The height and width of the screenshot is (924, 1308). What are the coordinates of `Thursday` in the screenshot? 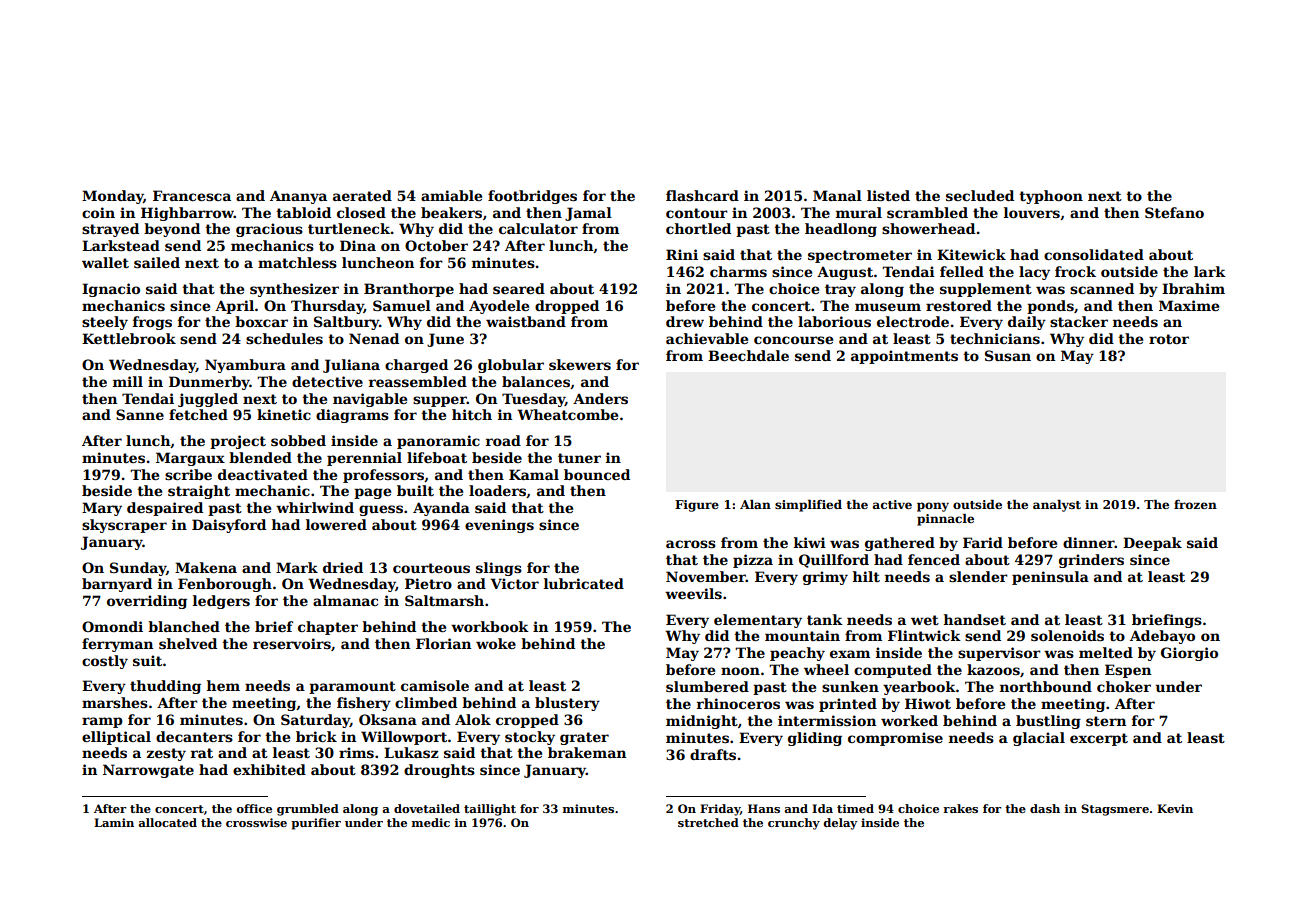 It's located at (327, 307).
